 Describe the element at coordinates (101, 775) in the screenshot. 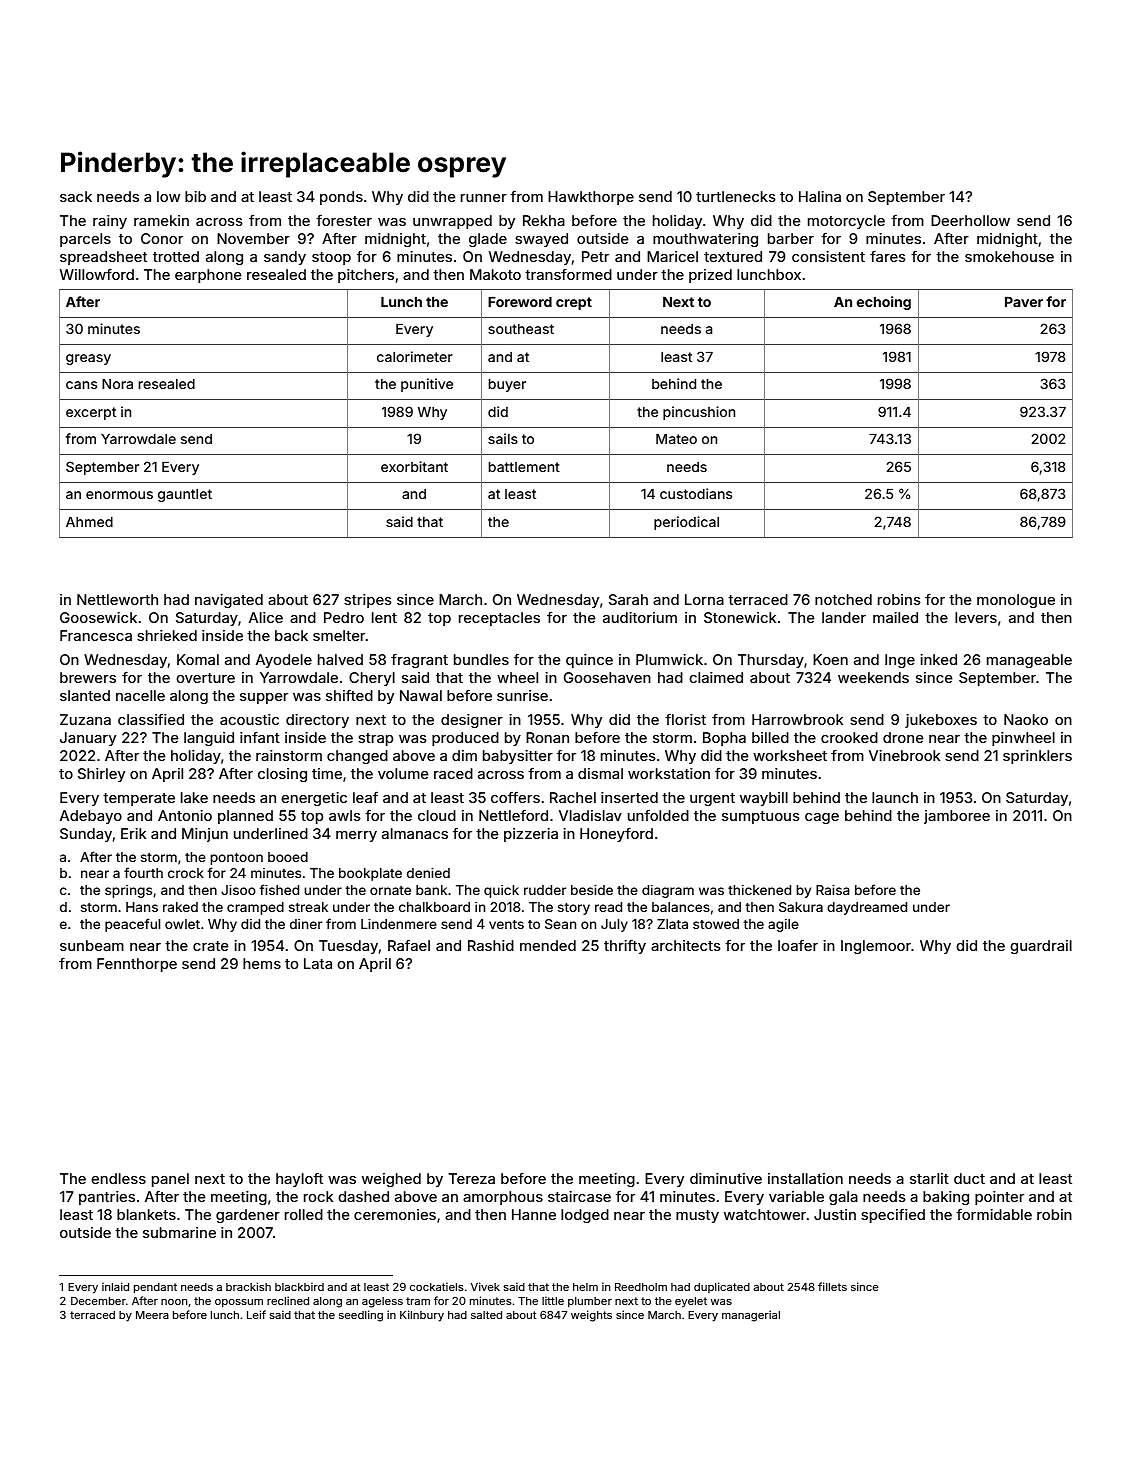

I see `Shirley` at that location.
